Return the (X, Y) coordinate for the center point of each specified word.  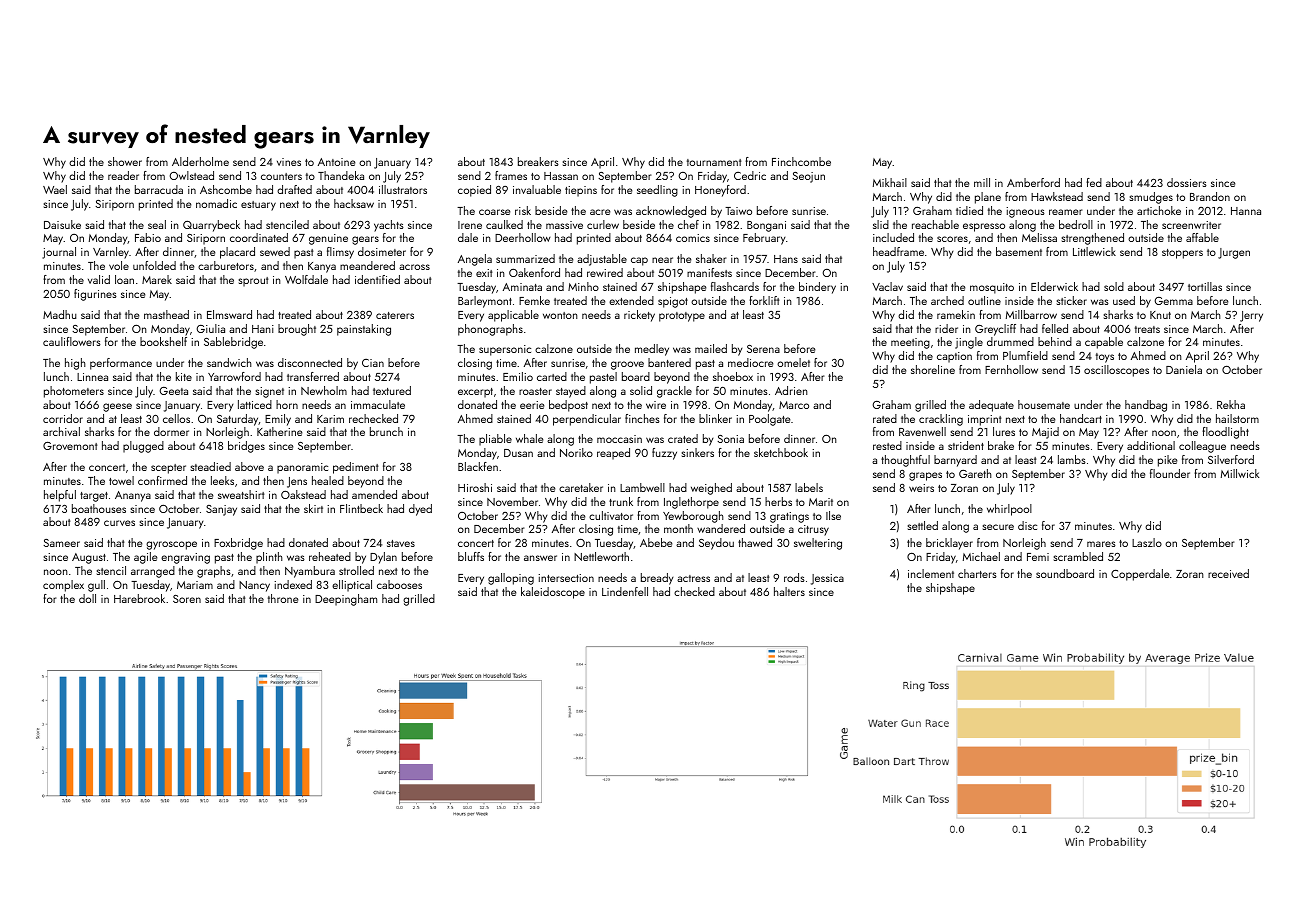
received (1228, 573)
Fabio (148, 237)
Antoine (336, 162)
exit (484, 273)
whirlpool (1009, 510)
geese (117, 407)
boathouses (99, 508)
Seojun (808, 177)
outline (984, 300)
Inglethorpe (691, 503)
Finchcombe (801, 161)
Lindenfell (625, 591)
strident (966, 445)
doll (87, 598)
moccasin (619, 439)
